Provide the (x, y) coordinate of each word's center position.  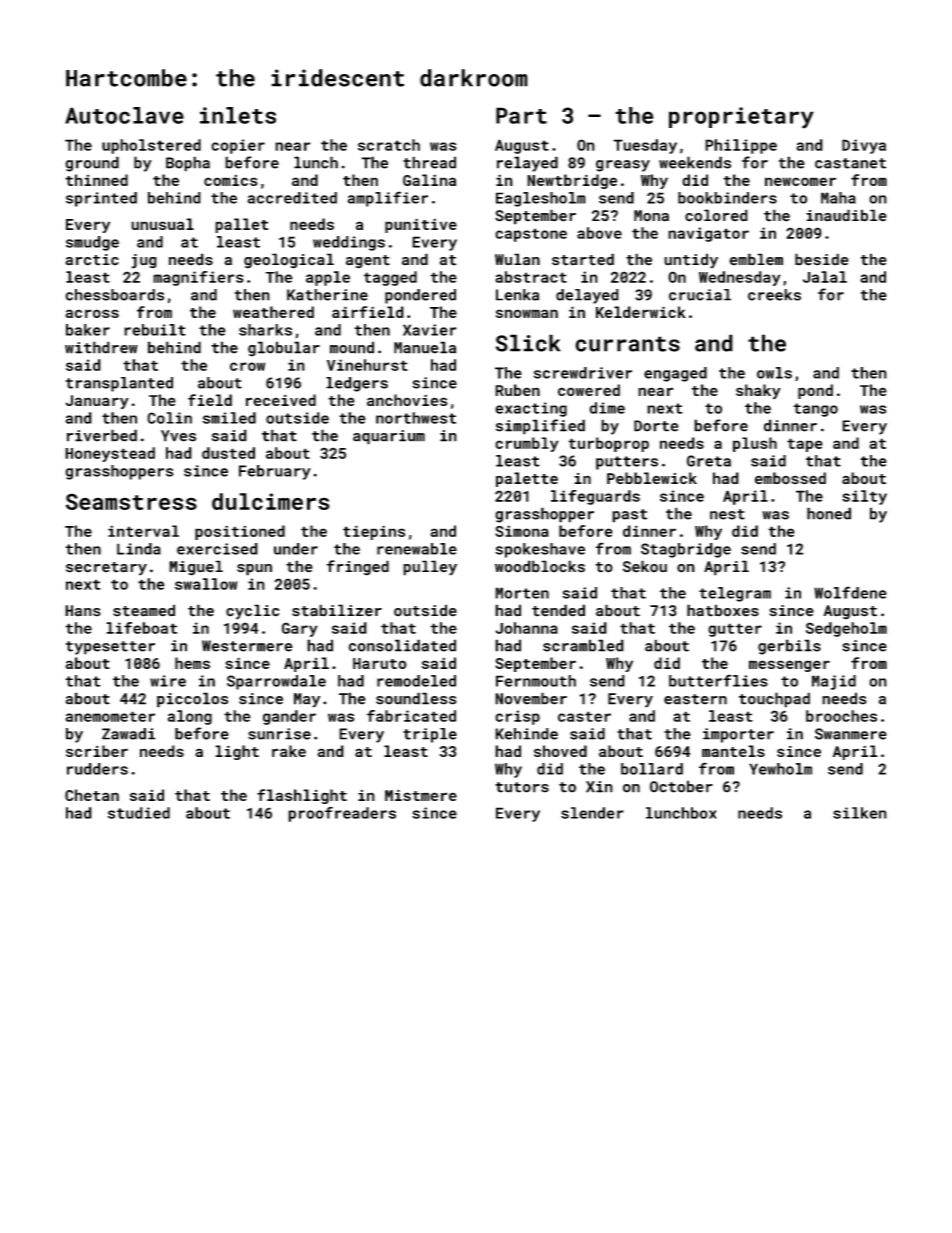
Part (521, 115)
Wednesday (740, 278)
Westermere (247, 646)
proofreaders (342, 814)
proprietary (741, 118)
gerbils (789, 647)
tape (805, 445)
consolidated (402, 645)
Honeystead (110, 454)
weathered (273, 312)
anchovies (407, 400)
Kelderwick (641, 312)
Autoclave (124, 115)
